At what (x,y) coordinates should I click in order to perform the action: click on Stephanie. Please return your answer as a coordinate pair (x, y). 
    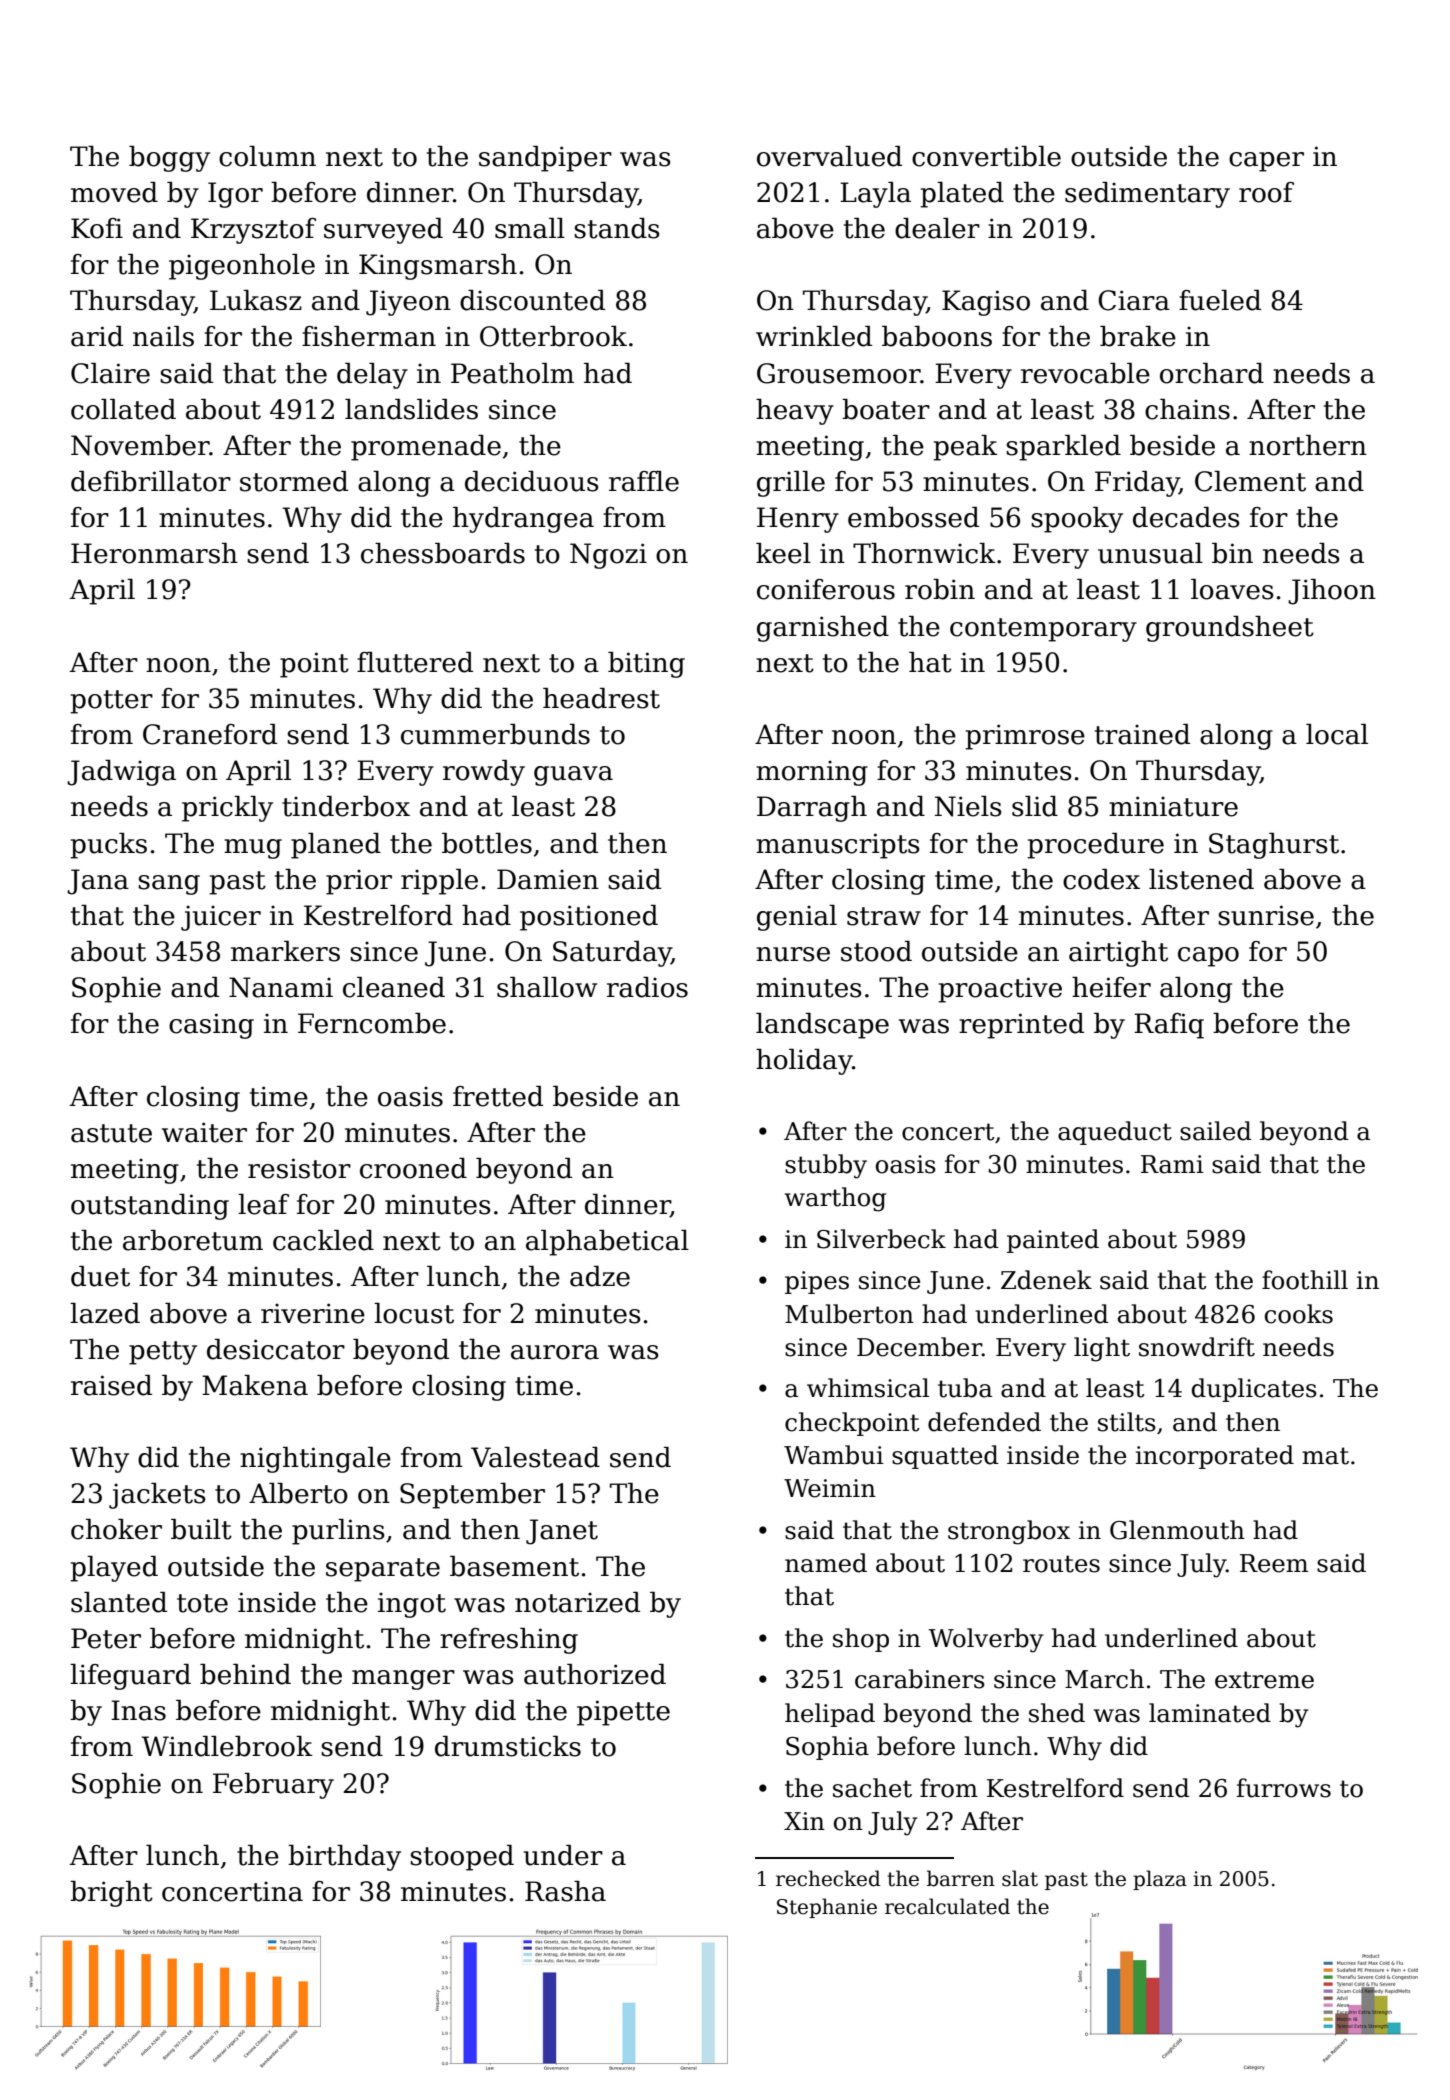
    Looking at the image, I should click on (827, 1908).
